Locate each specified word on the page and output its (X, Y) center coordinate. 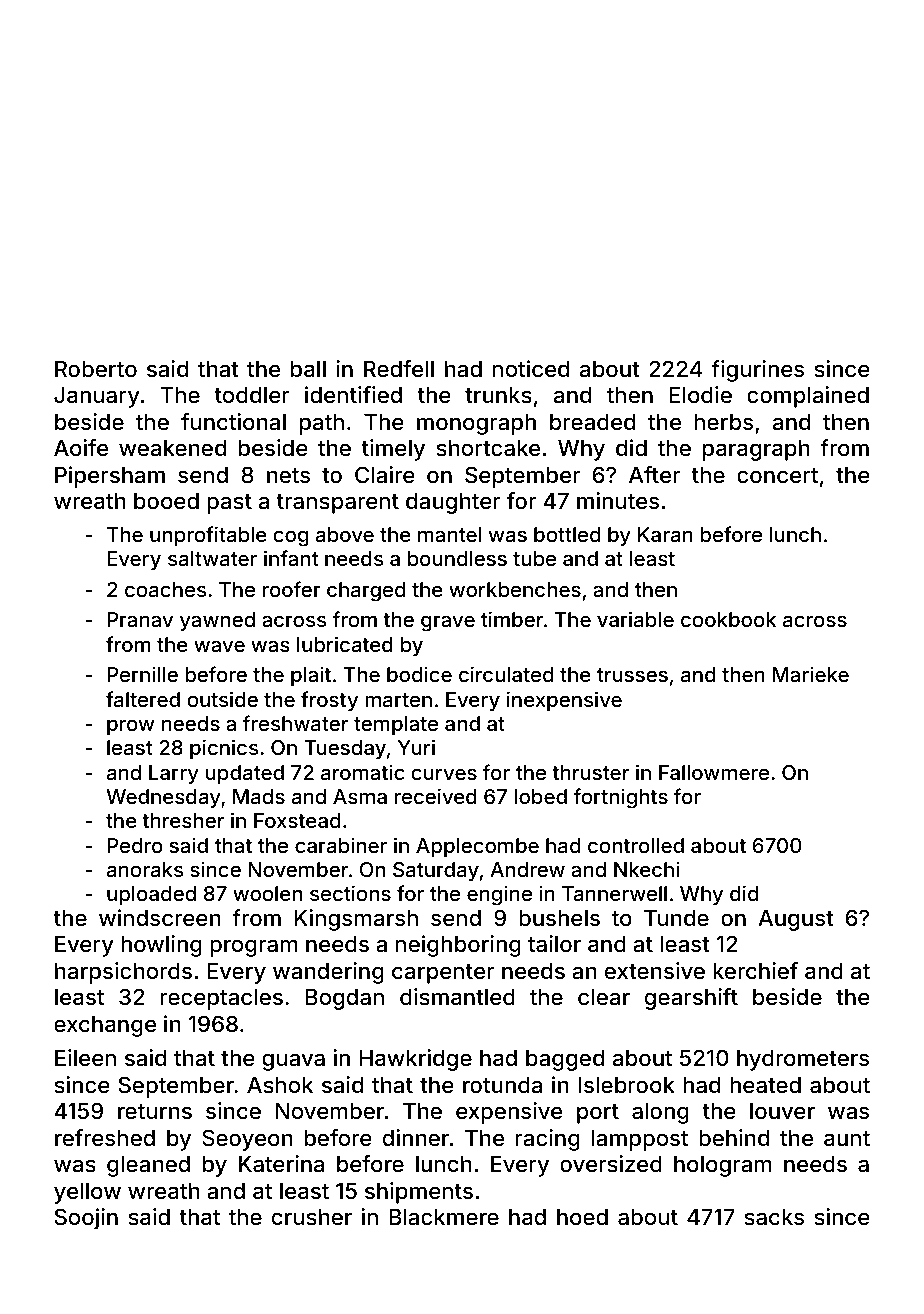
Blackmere (444, 1217)
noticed (531, 368)
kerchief (755, 970)
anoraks (145, 869)
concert (777, 475)
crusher (312, 1217)
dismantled (457, 997)
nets (288, 475)
